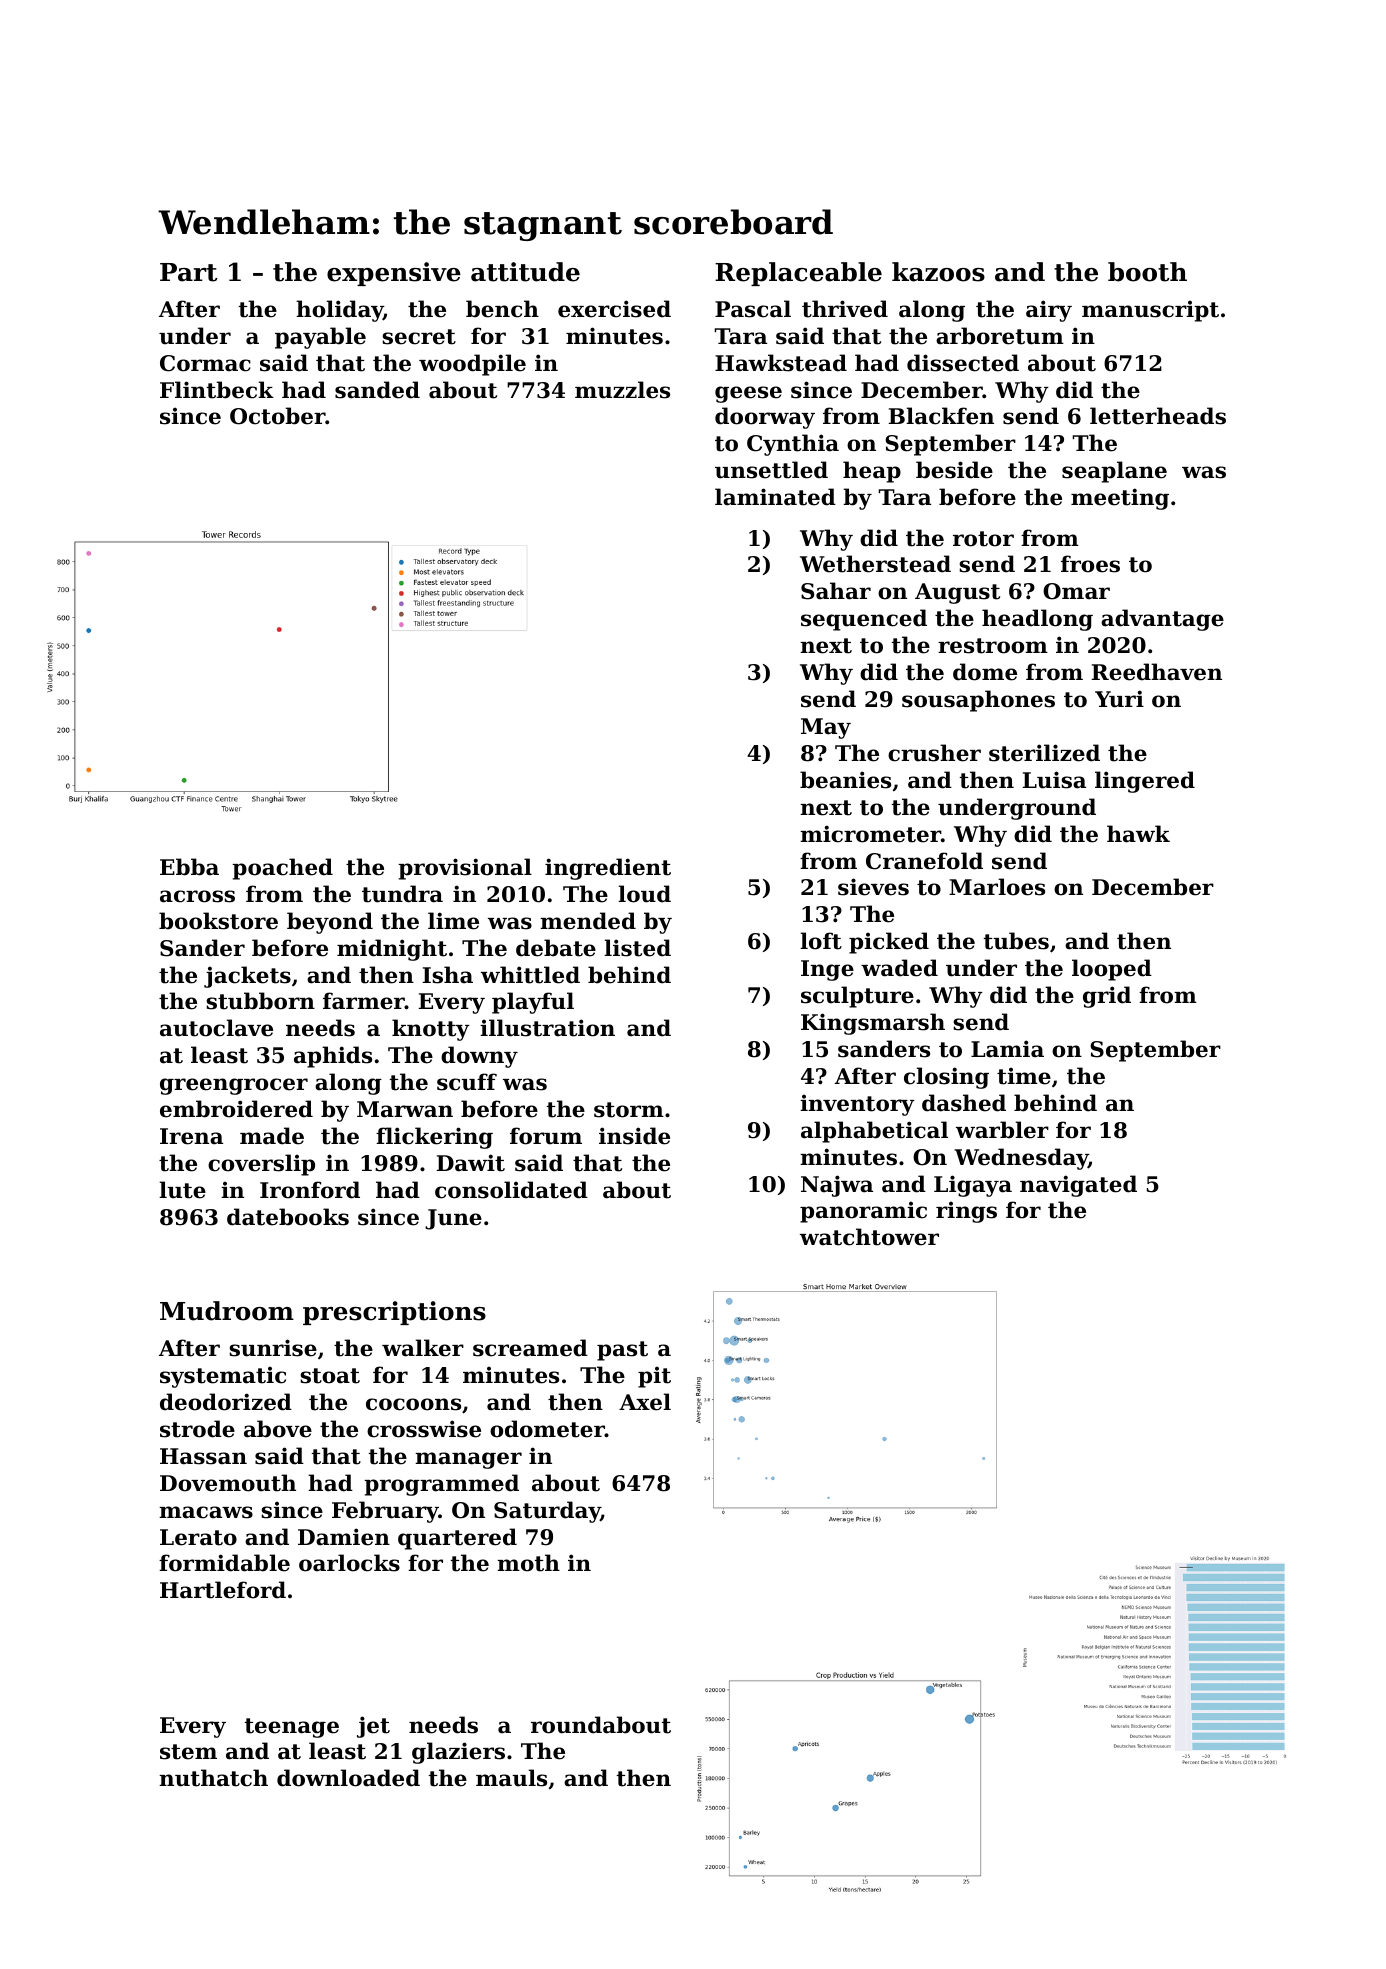 Image resolution: width=1386 pixels, height=1969 pixels. Describe the element at coordinates (188, 272) in the screenshot. I see `Part` at that location.
